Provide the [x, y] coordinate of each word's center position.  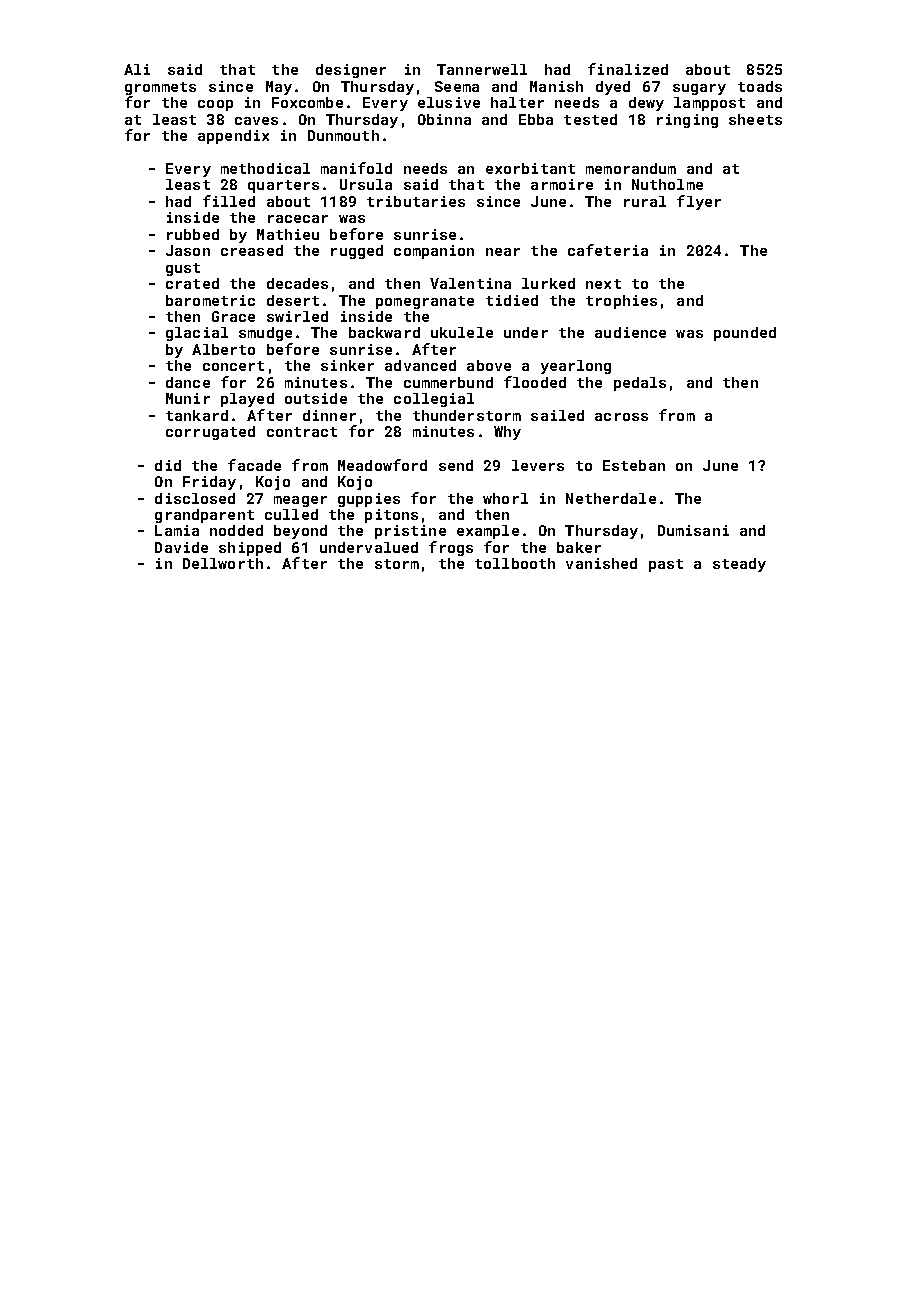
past [666, 565]
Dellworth [223, 563]
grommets [160, 88]
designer [351, 71]
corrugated [210, 433]
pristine [410, 532]
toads [760, 86]
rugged [357, 252]
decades [297, 283]
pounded [745, 334]
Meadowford [382, 465]
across [621, 417]
